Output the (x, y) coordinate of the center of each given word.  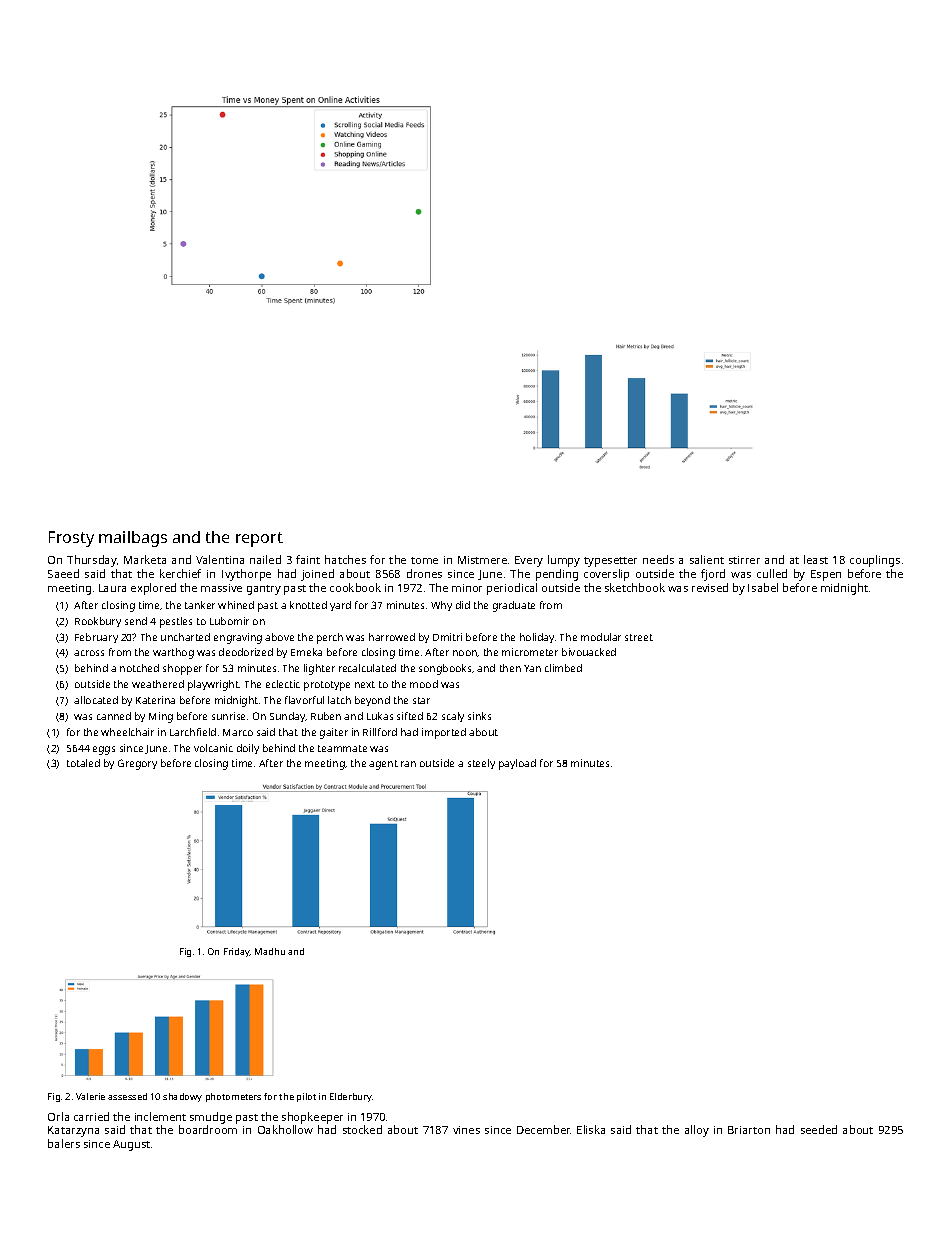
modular (601, 637)
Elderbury (351, 1097)
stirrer (744, 560)
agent (383, 765)
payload (517, 764)
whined (236, 605)
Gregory (137, 764)
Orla (58, 1116)
